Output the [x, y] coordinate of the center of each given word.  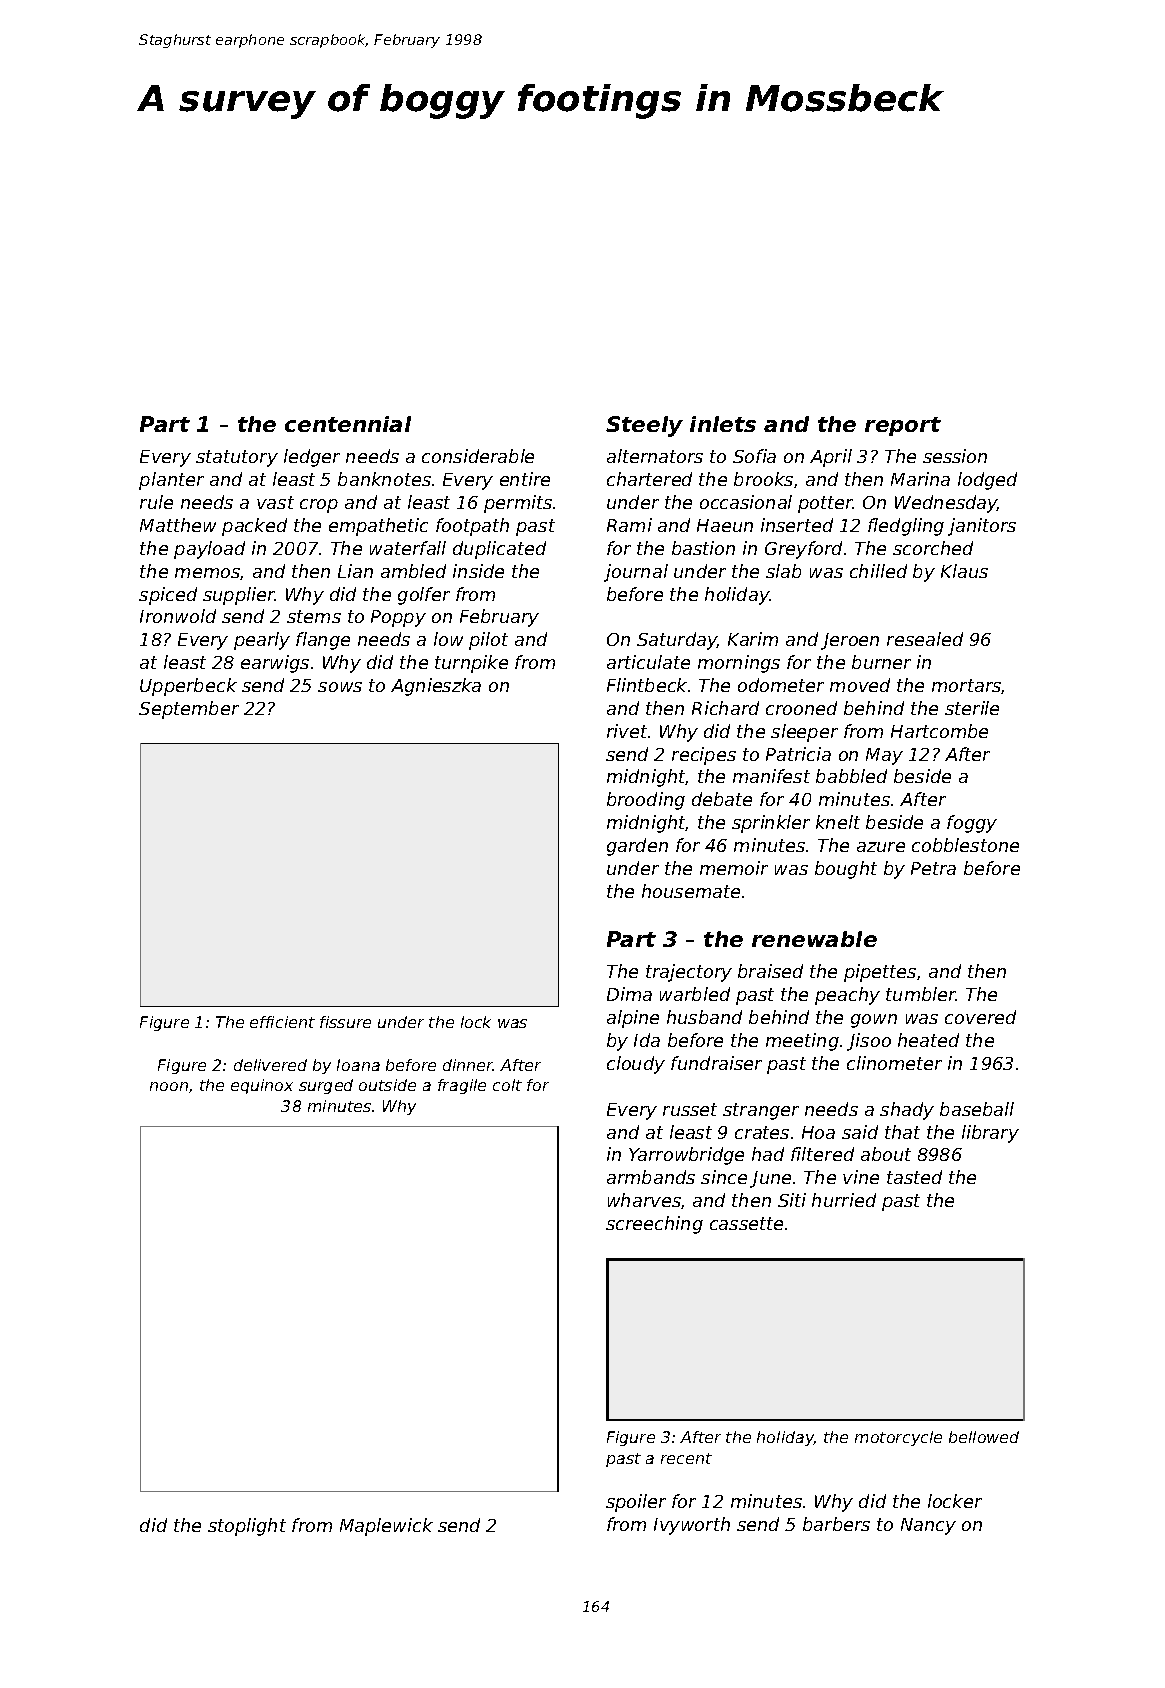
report [903, 426]
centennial [348, 424]
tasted [914, 1177]
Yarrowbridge [686, 1156]
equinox [262, 1086]
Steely [644, 426]
